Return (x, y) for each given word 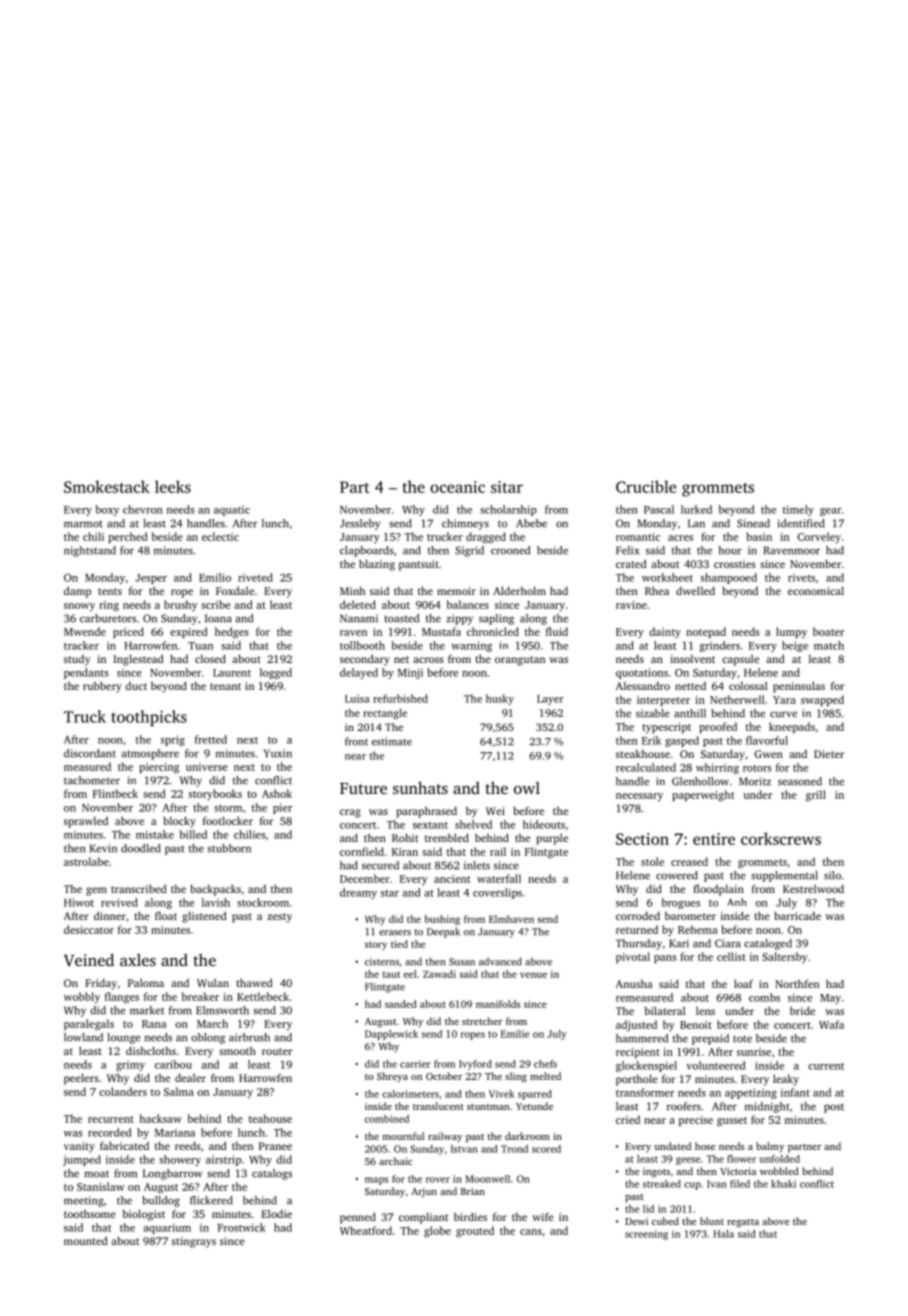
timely (798, 510)
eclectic (220, 536)
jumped (82, 1160)
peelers (81, 1079)
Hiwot (79, 902)
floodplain (718, 890)
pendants (86, 673)
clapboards (367, 551)
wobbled (779, 1171)
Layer (550, 700)
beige (795, 646)
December (365, 878)
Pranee (275, 1146)
